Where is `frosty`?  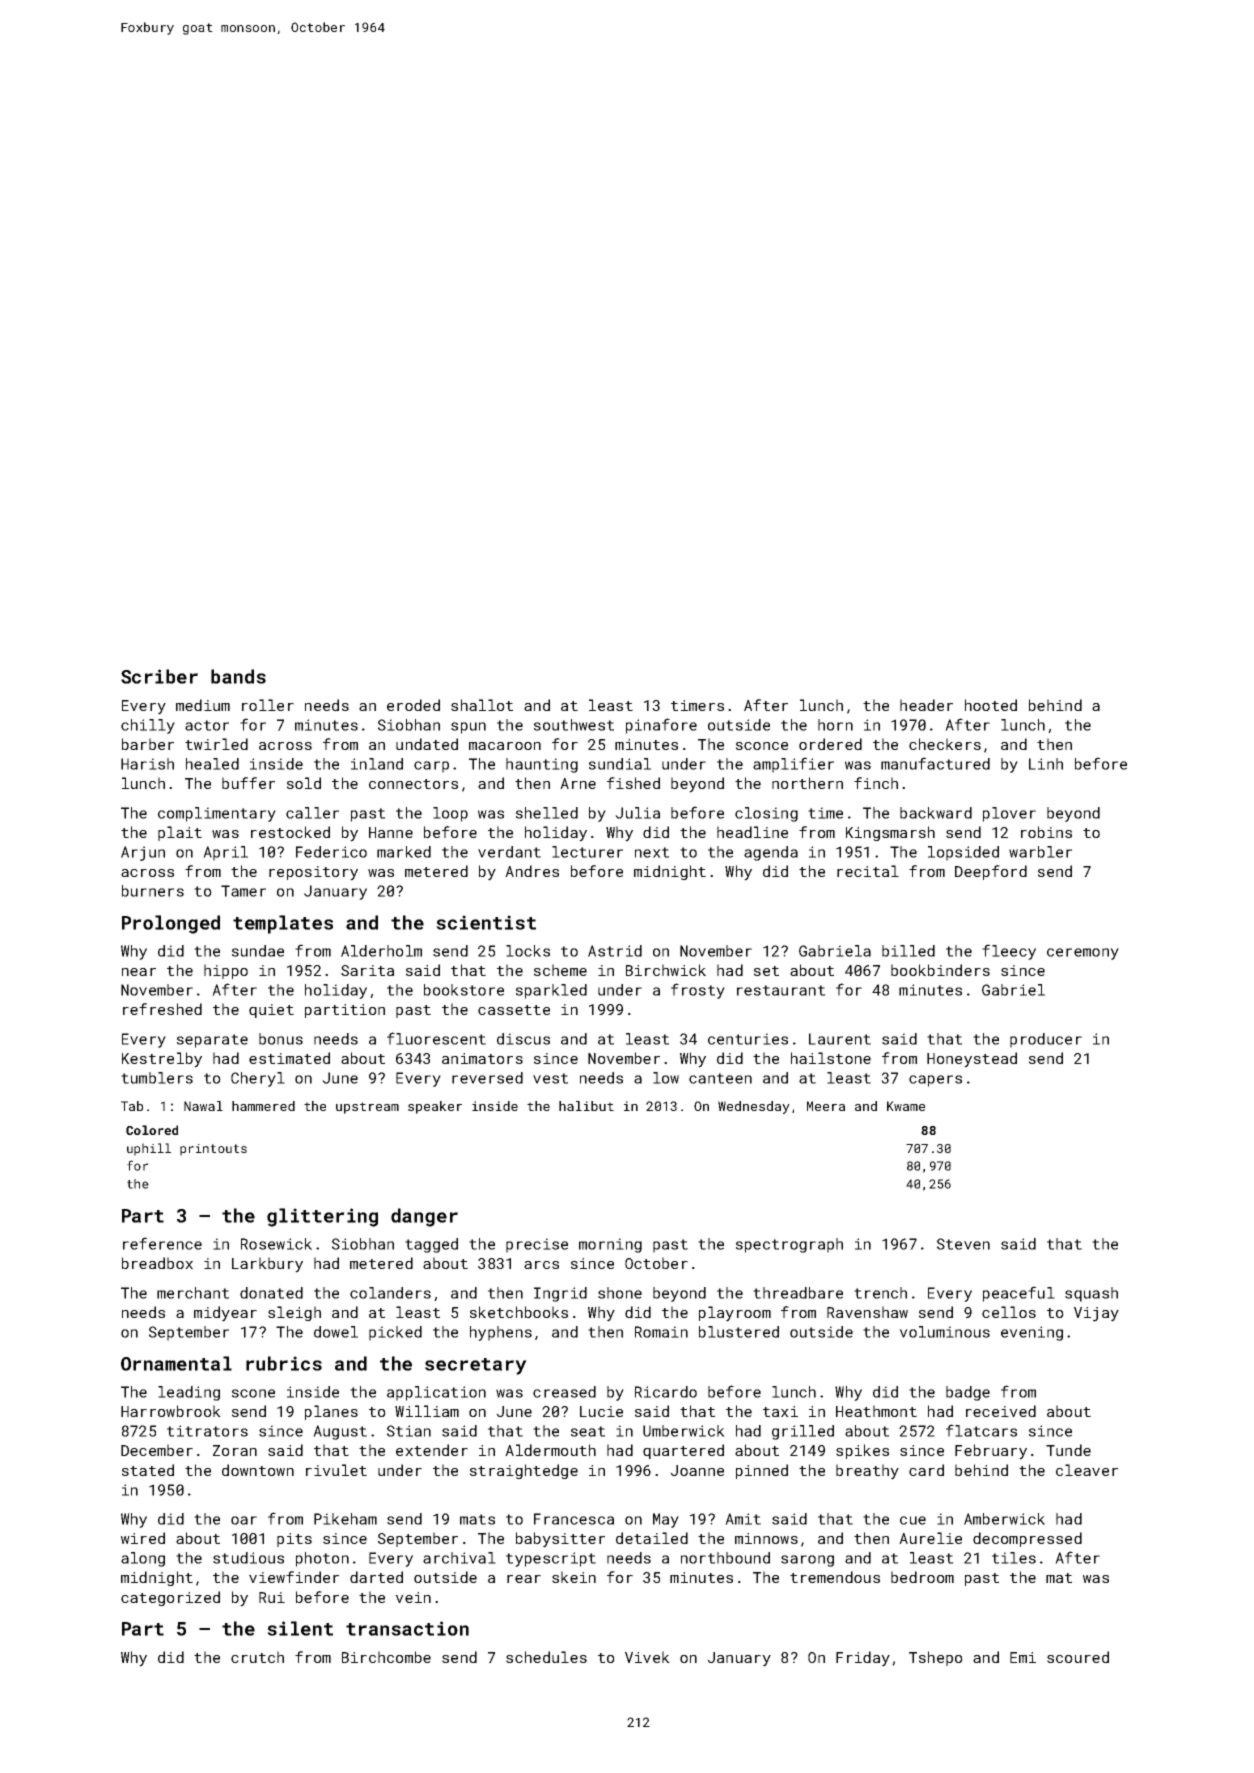 frosty is located at coordinates (698, 991).
